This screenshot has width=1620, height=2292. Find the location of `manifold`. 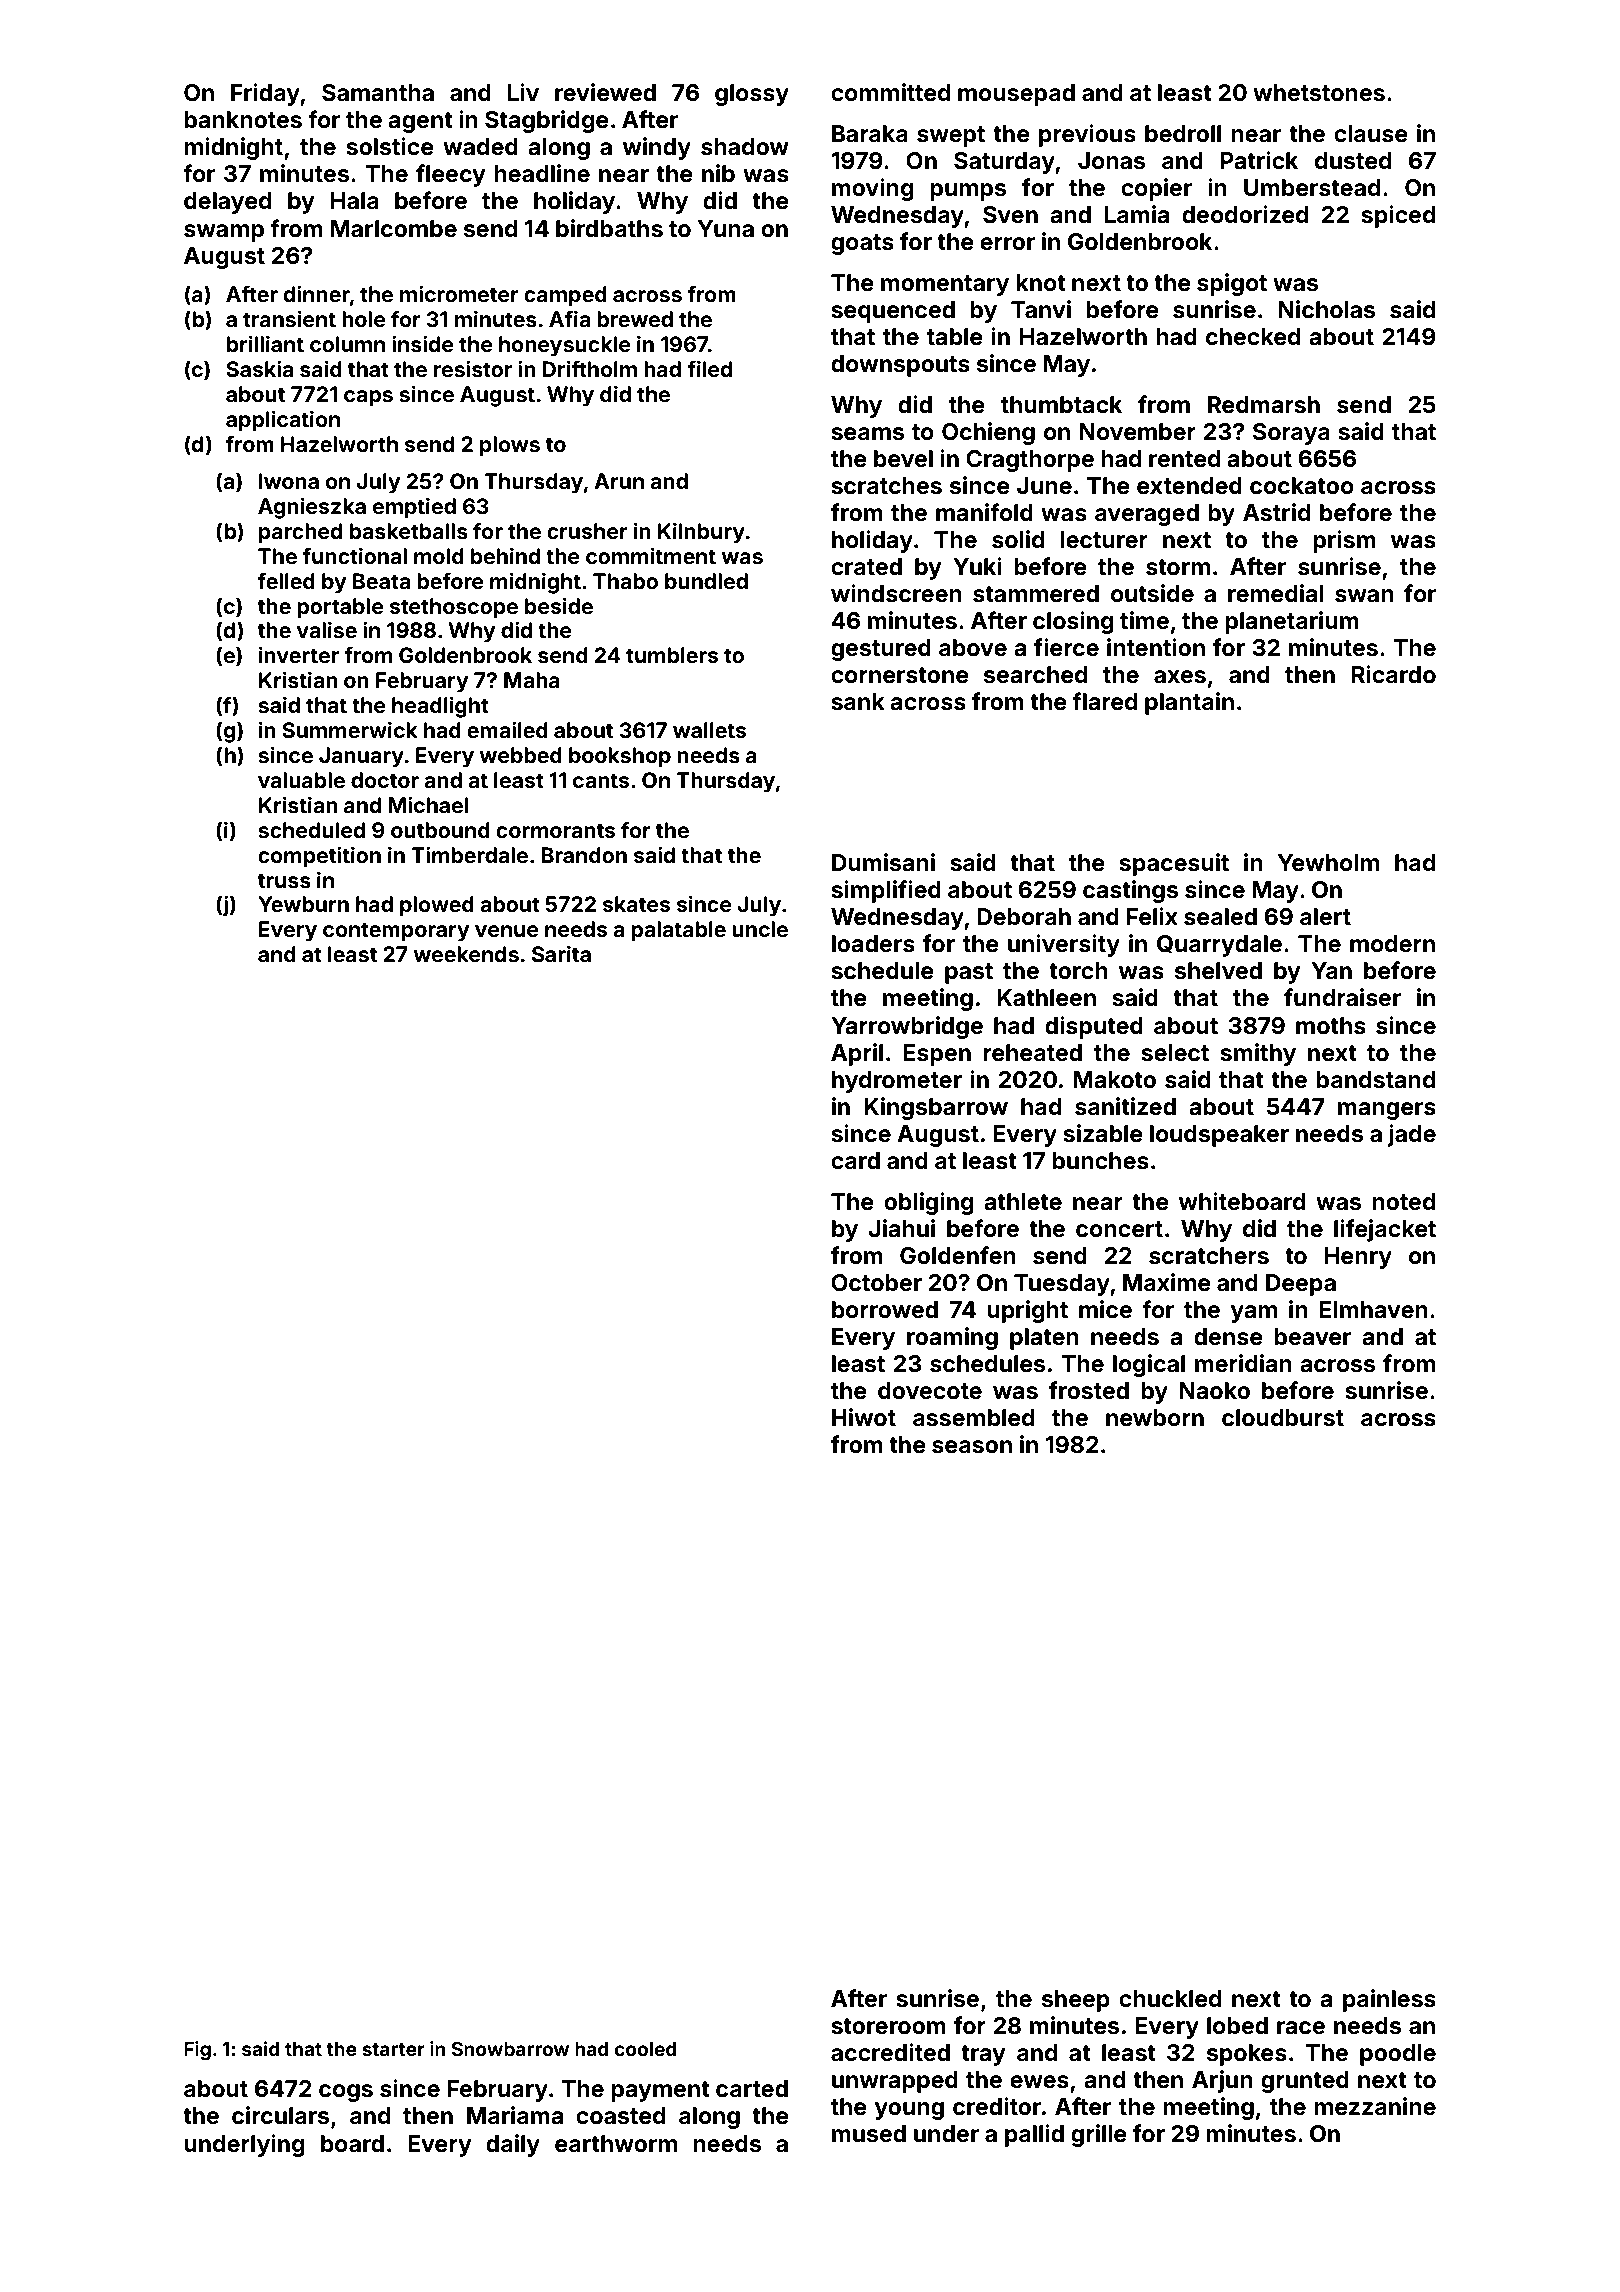

manifold is located at coordinates (984, 512).
